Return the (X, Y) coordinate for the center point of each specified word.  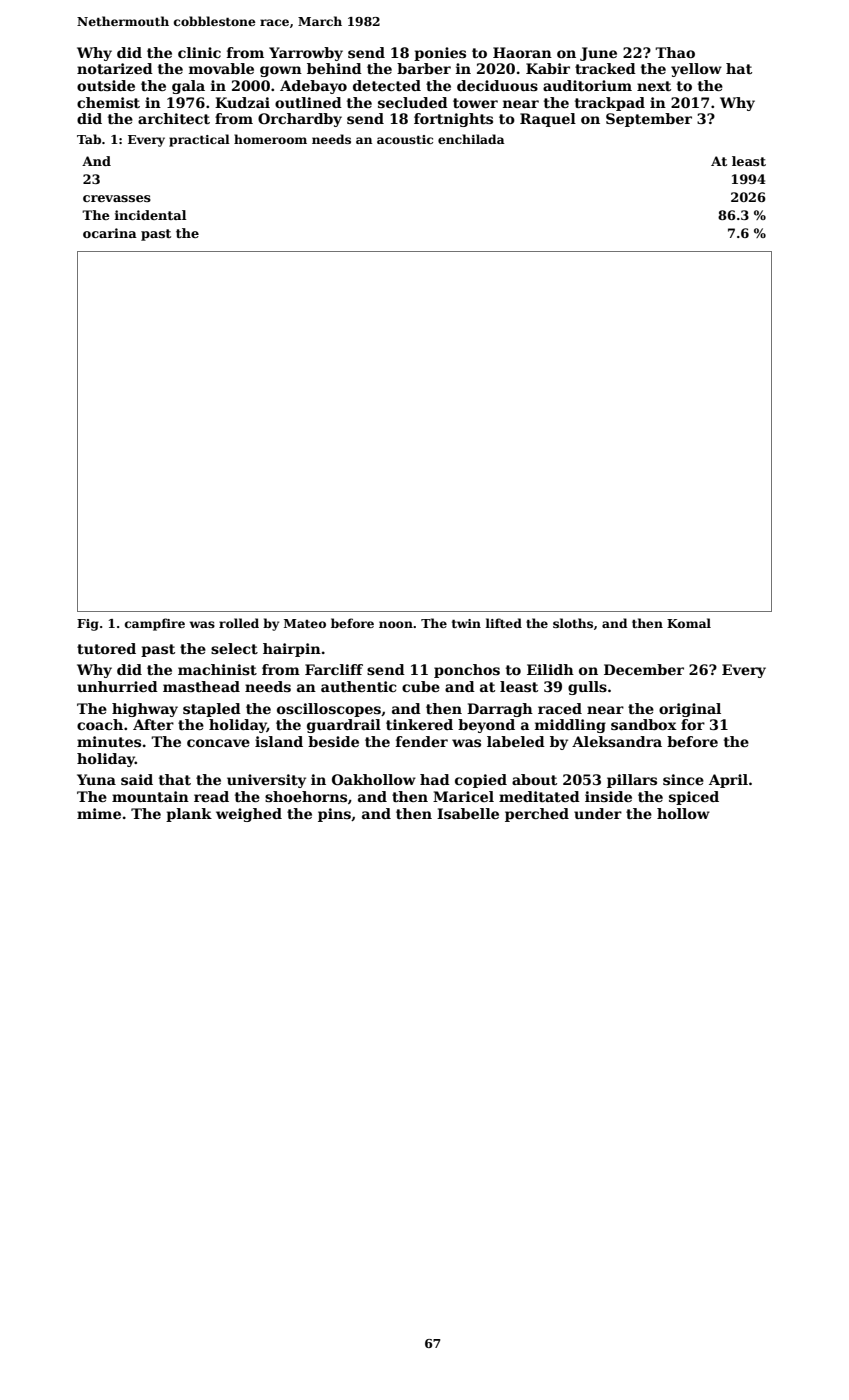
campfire (155, 624)
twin (466, 623)
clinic (199, 52)
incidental (150, 215)
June (598, 54)
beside (333, 741)
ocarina (110, 233)
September (649, 120)
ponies (440, 54)
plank (189, 815)
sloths (573, 623)
